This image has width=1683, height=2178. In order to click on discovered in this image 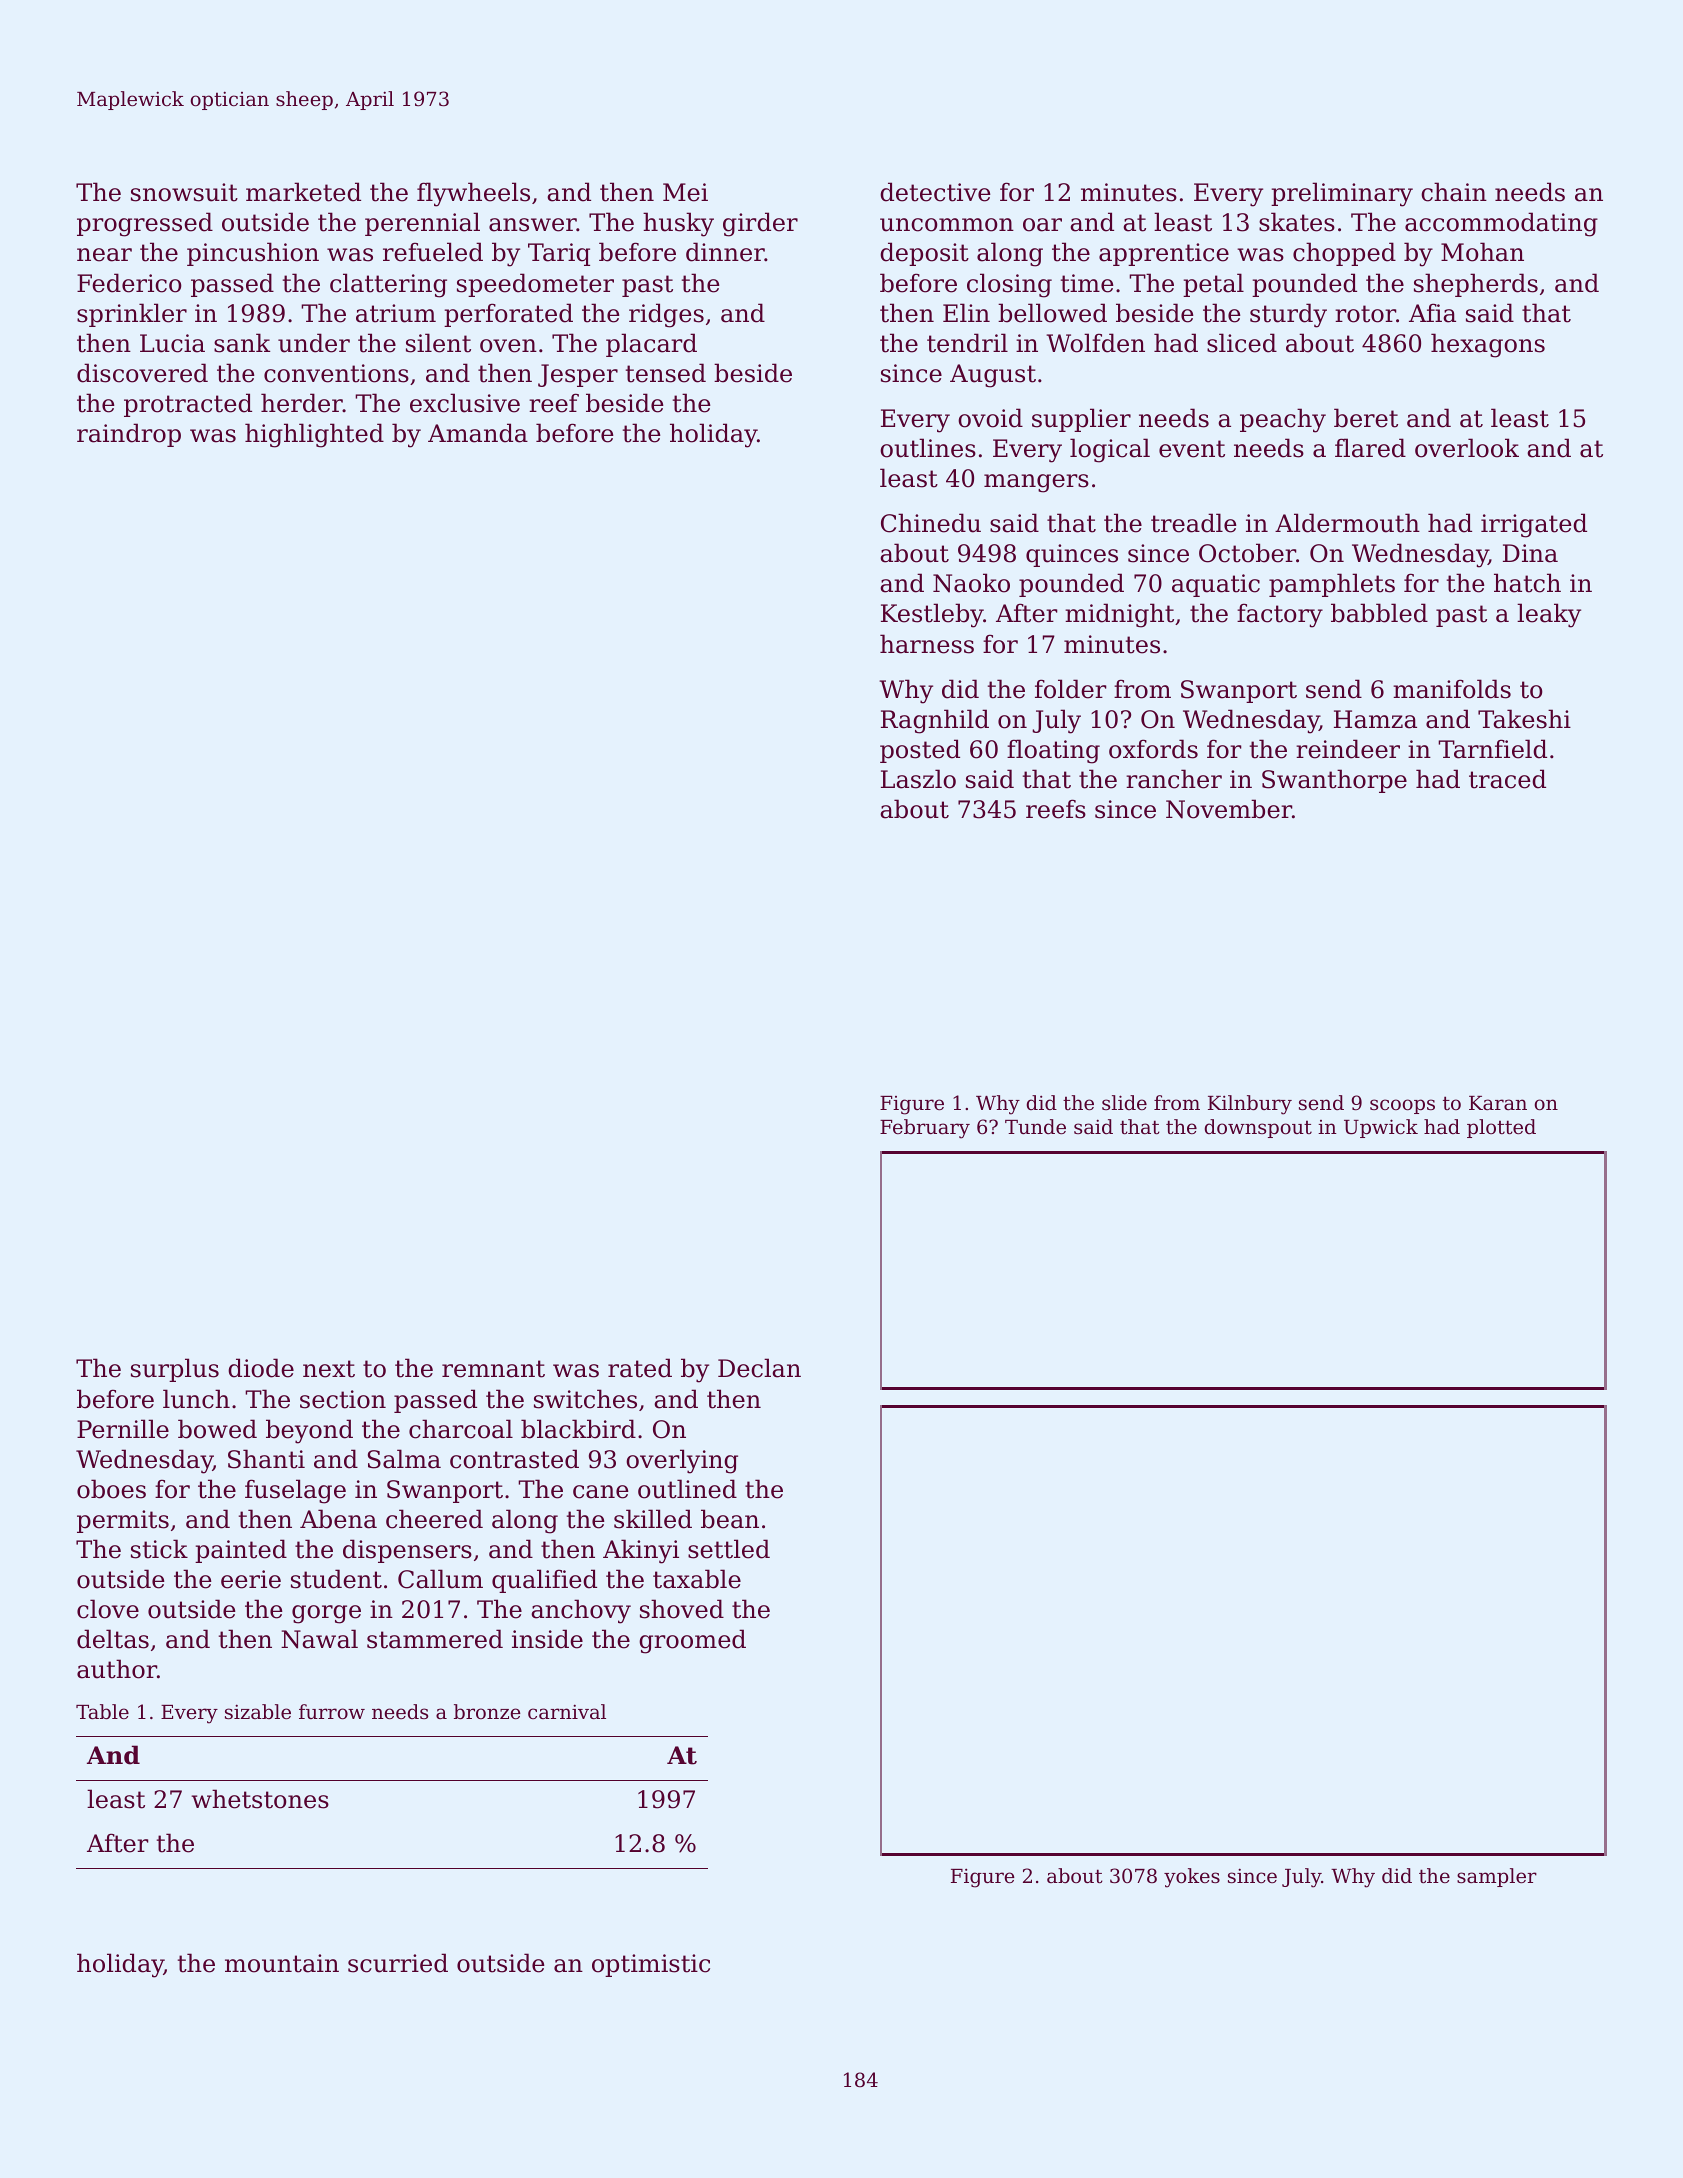, I will do `click(142, 373)`.
